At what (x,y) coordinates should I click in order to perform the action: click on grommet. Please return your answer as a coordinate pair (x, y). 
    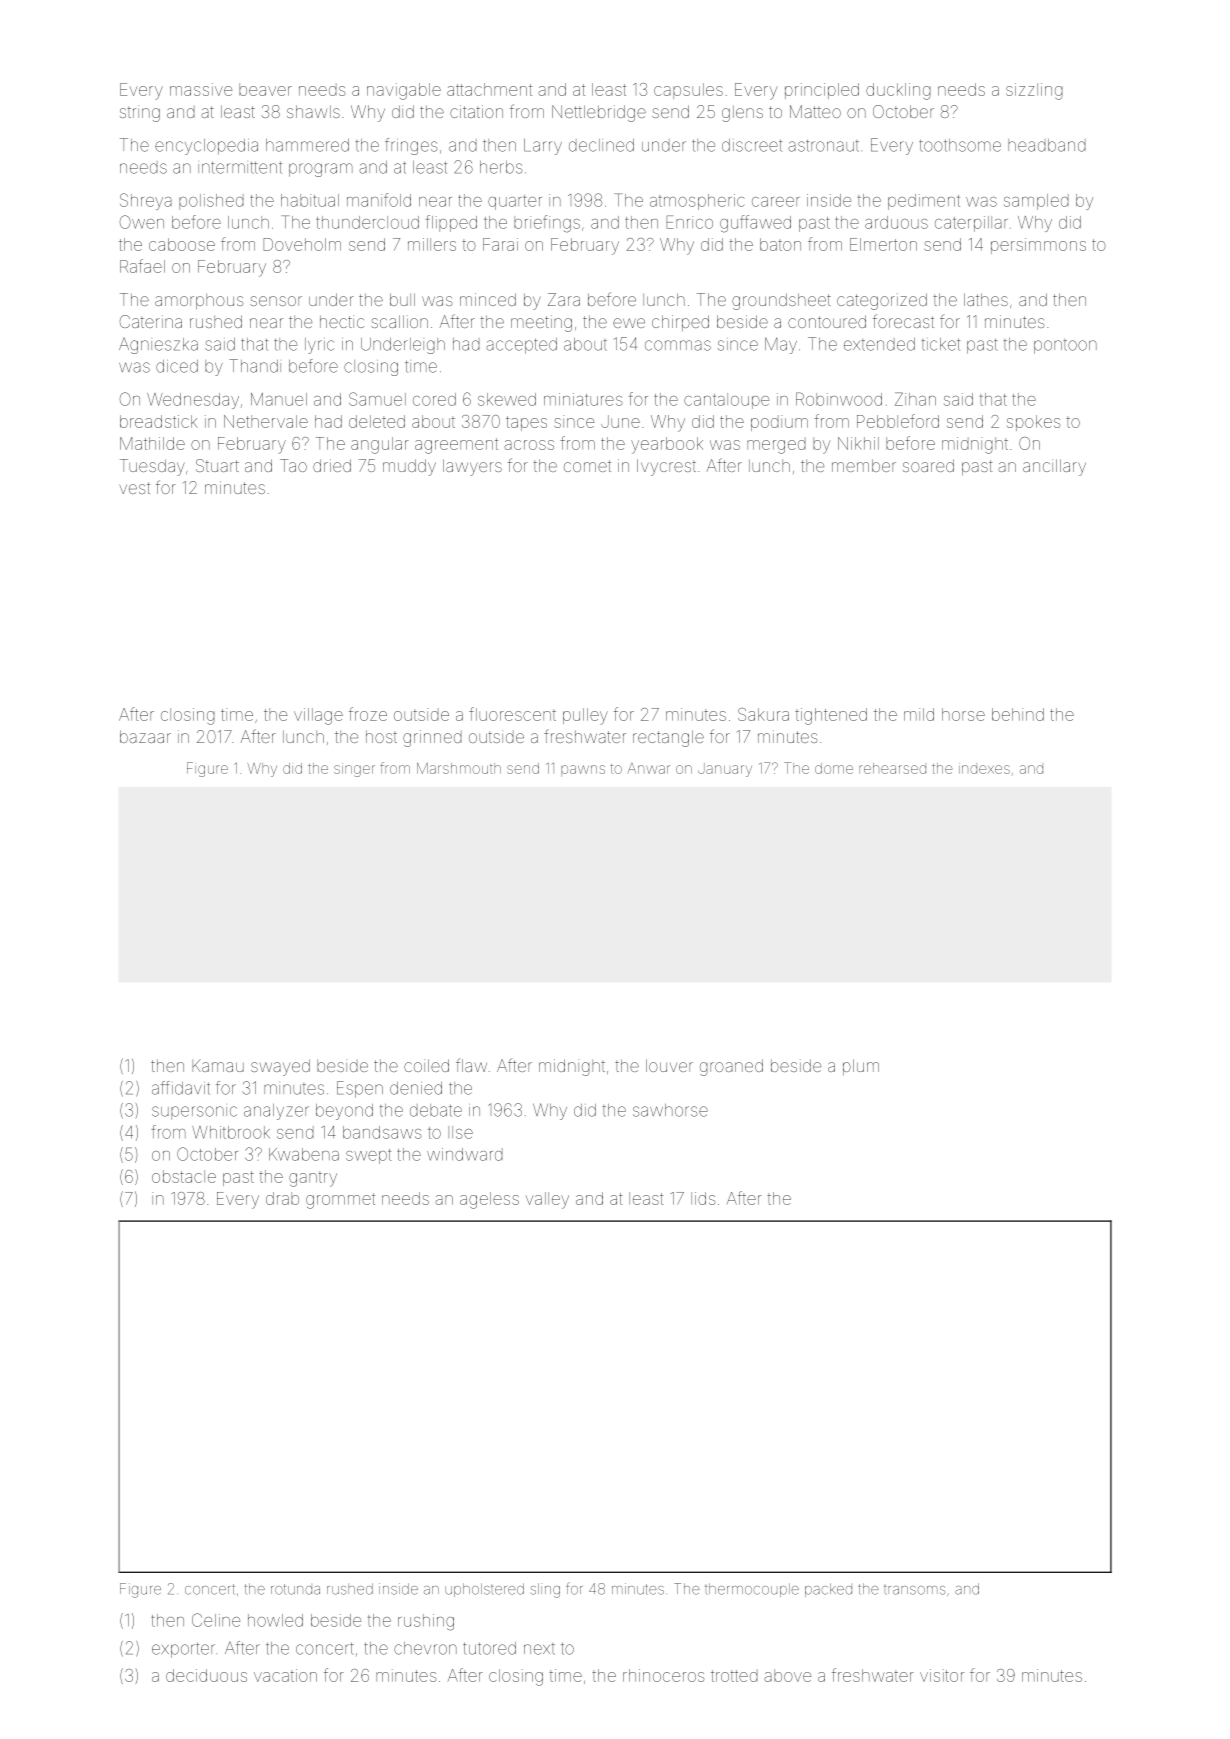
    Looking at the image, I should click on (340, 1201).
